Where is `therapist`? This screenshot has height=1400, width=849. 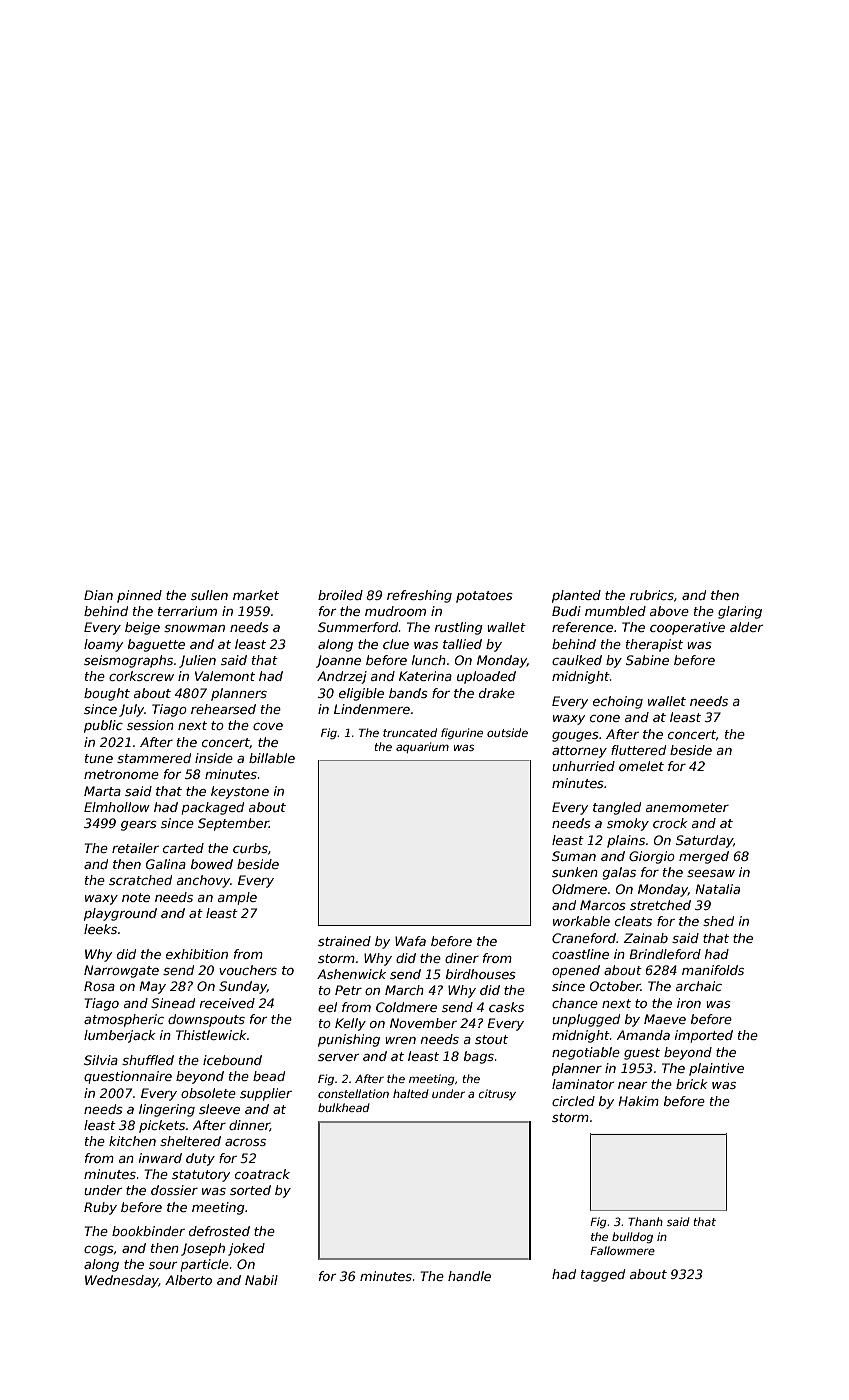
therapist is located at coordinates (654, 645).
